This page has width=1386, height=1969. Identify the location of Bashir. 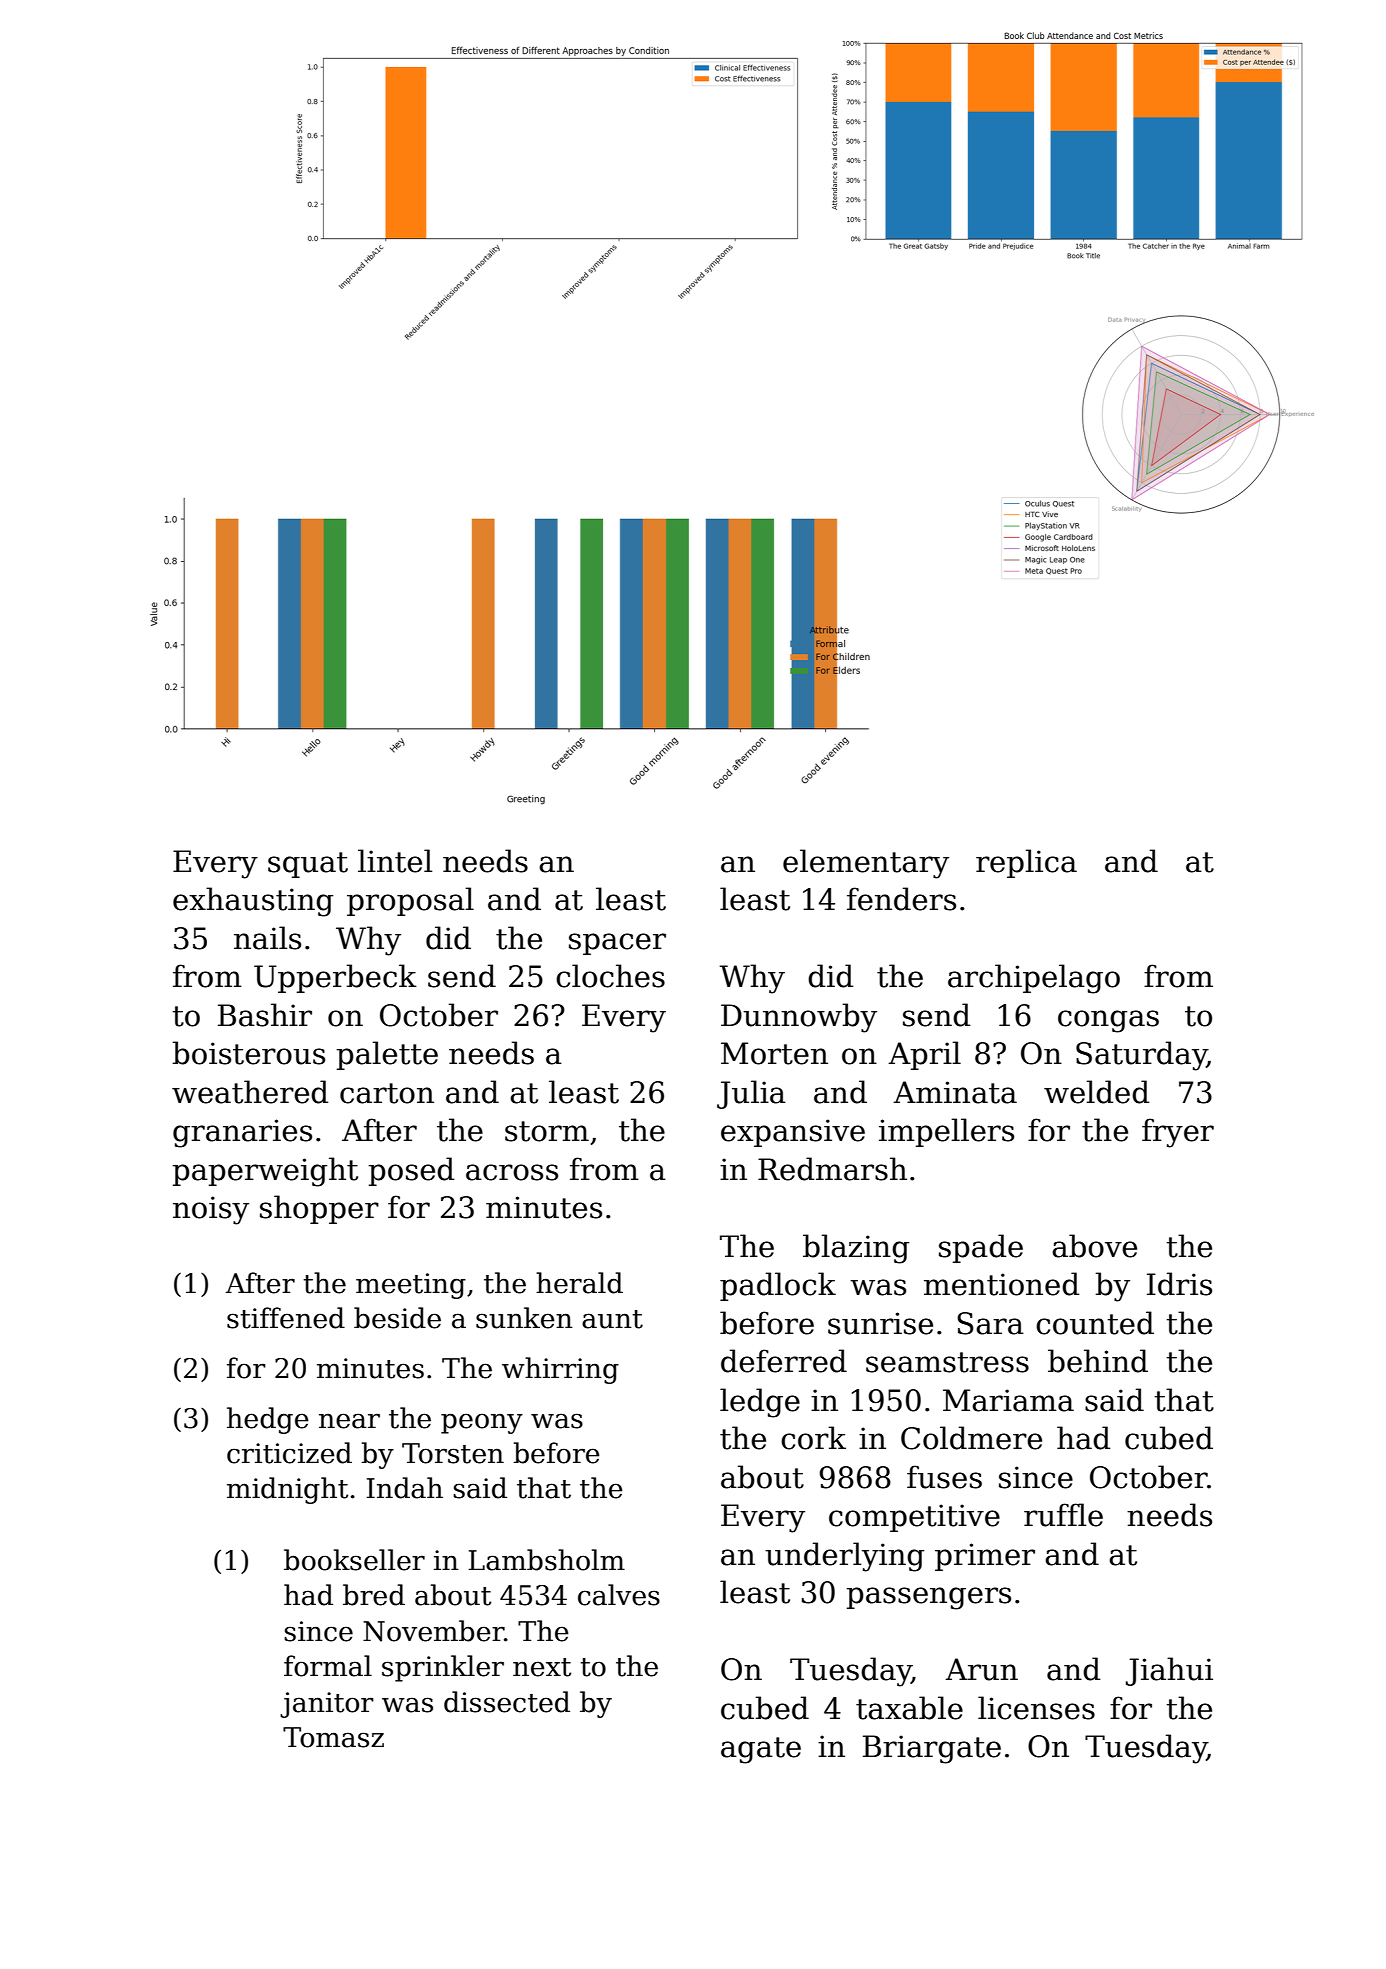
(265, 1015).
